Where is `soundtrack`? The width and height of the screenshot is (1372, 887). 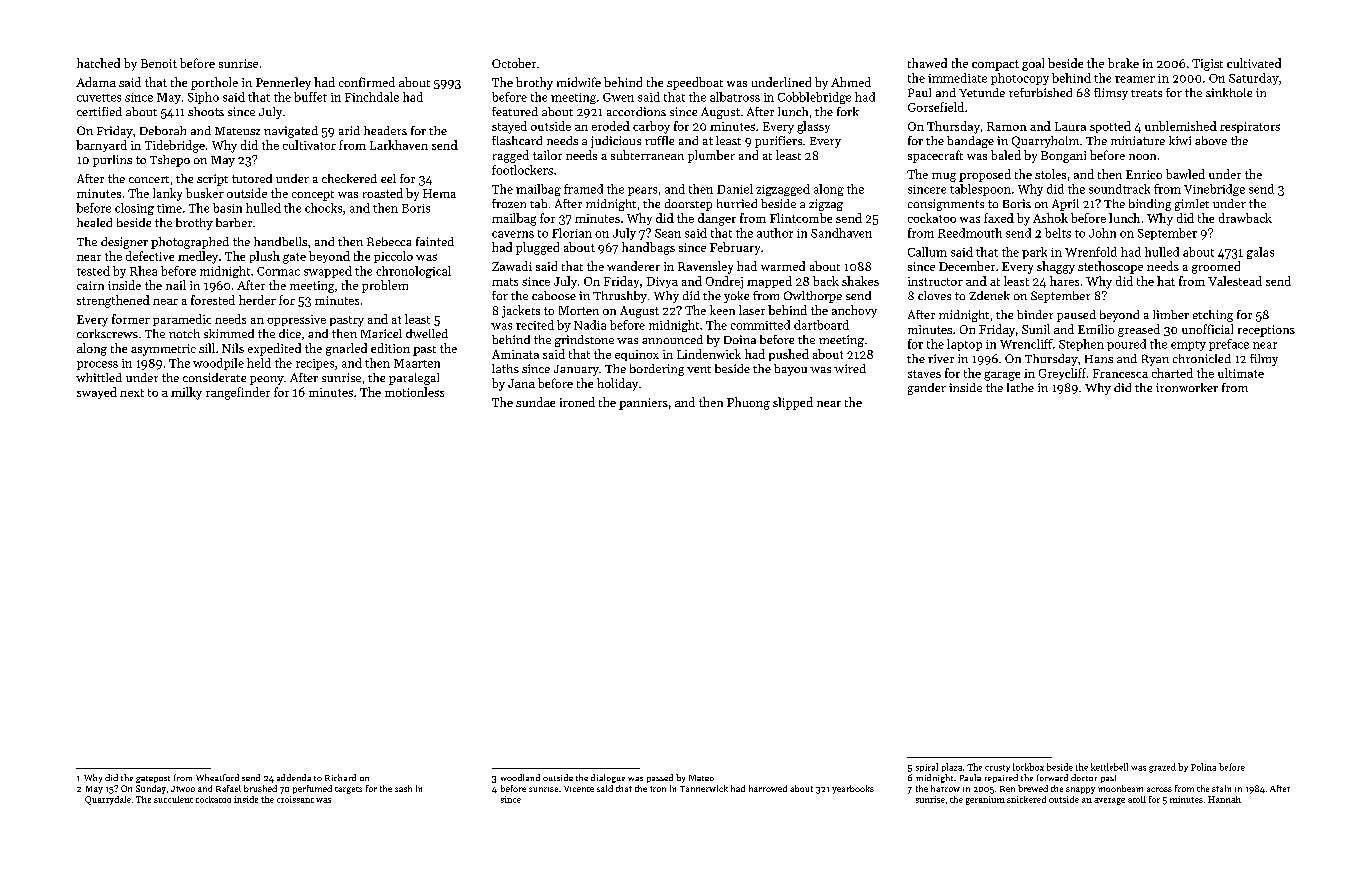
soundtrack is located at coordinates (1119, 189).
